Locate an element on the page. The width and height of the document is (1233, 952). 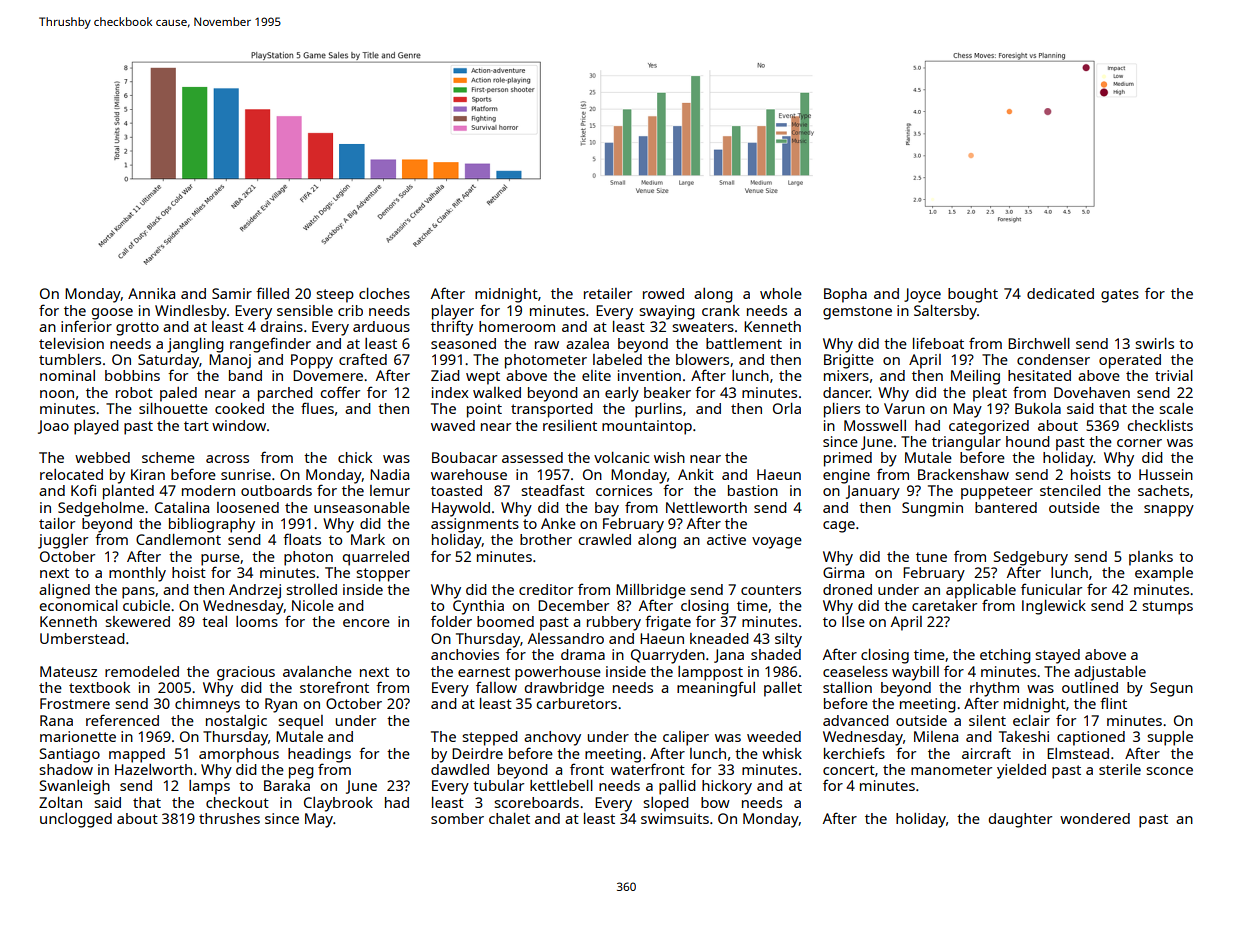
transported is located at coordinates (552, 410).
